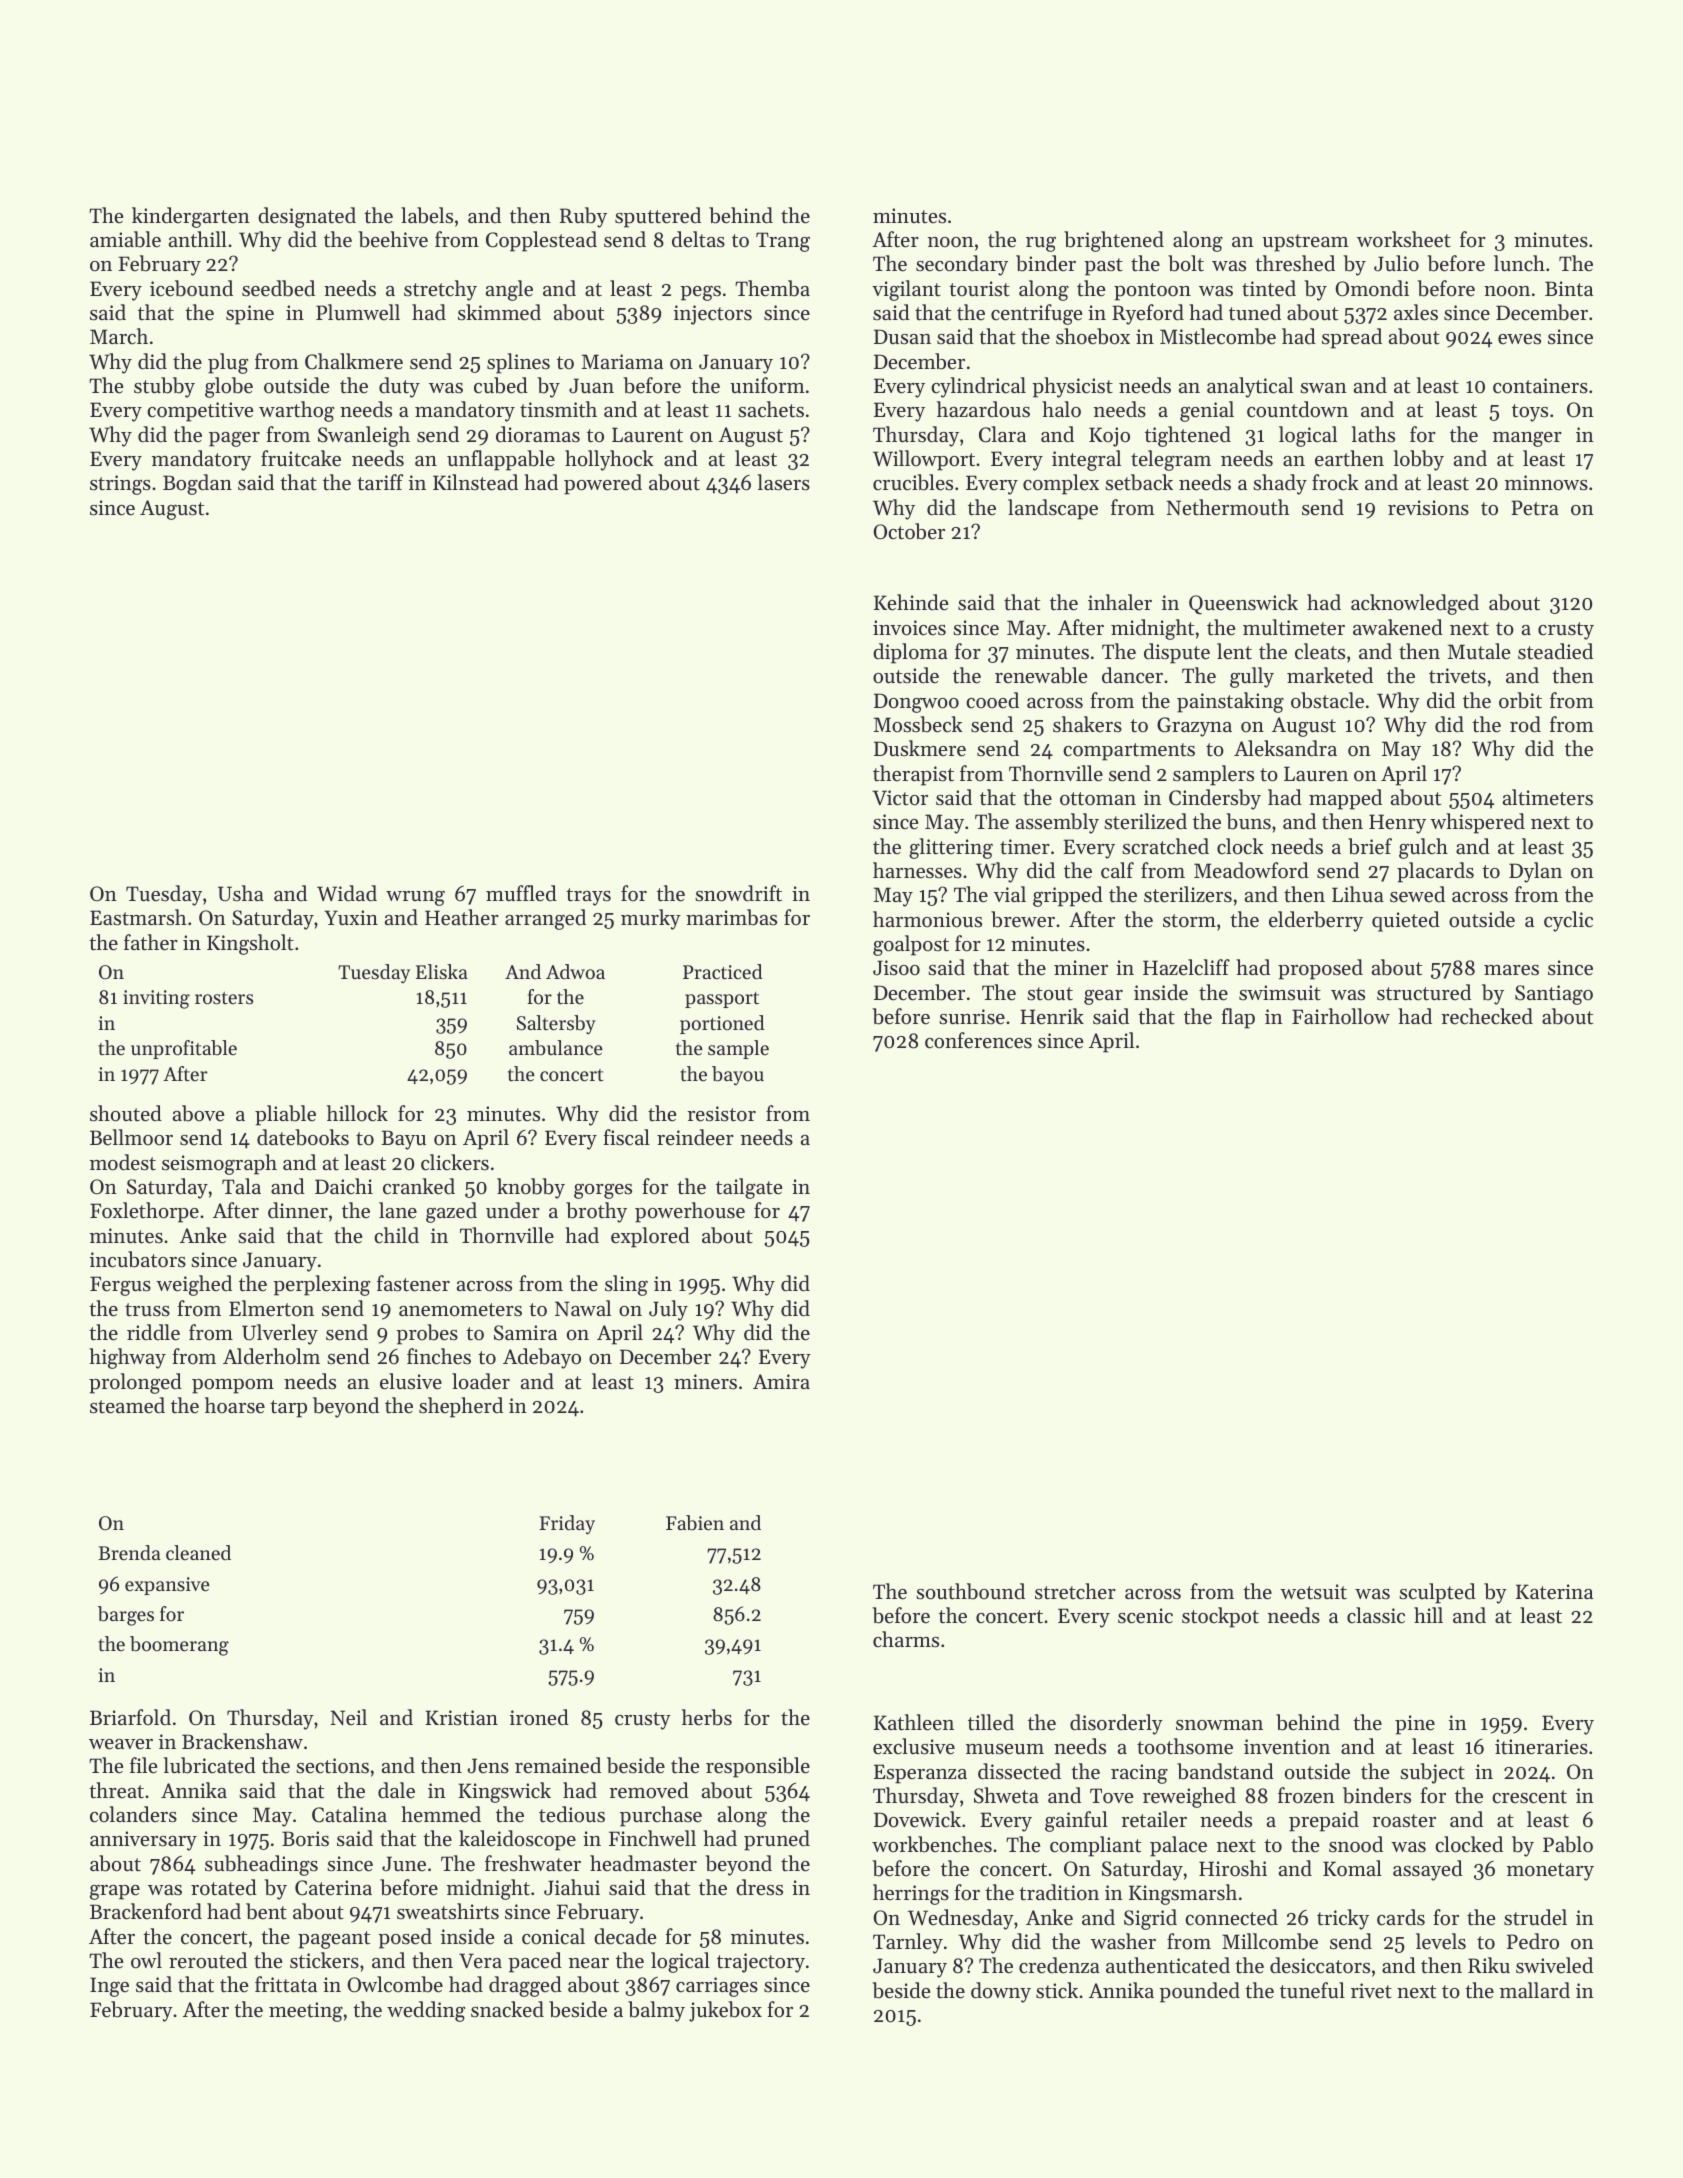 This screenshot has height=2178, width=1683. I want to click on trays, so click(588, 897).
